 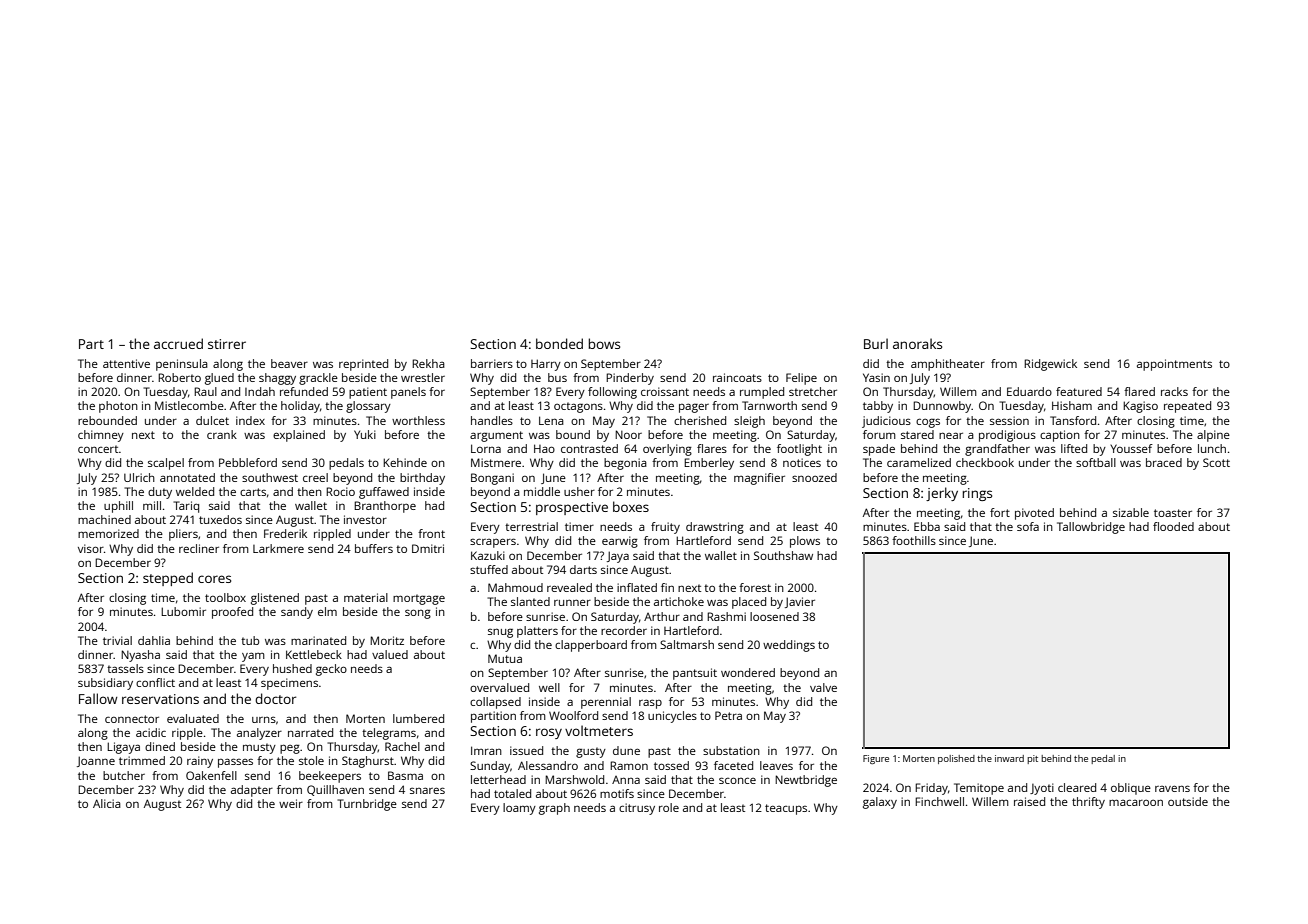 I want to click on Scott, so click(x=1216, y=462).
